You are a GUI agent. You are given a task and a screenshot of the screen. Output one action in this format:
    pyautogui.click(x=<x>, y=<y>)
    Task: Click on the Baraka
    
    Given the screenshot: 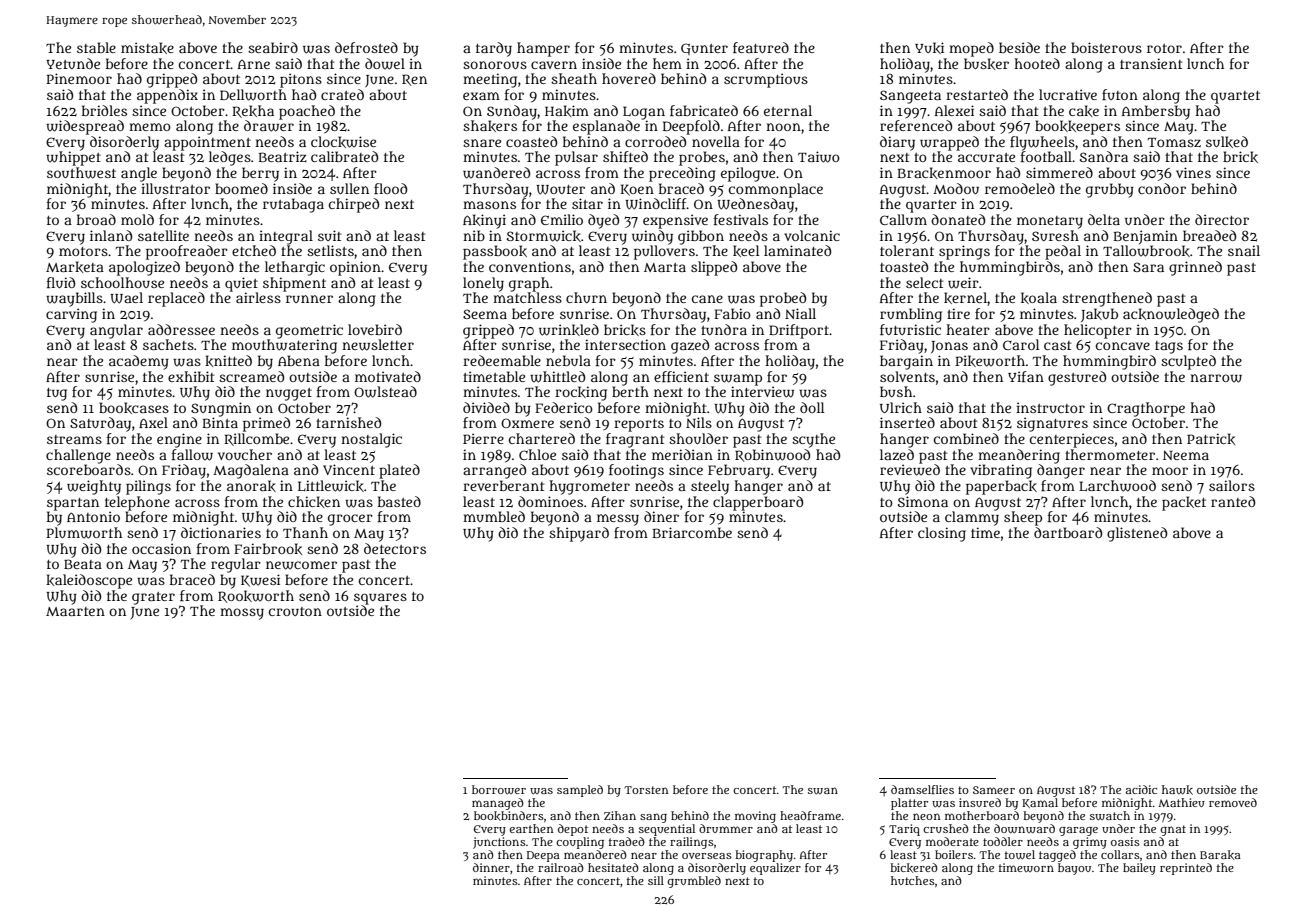 What is the action you would take?
    pyautogui.click(x=1220, y=855)
